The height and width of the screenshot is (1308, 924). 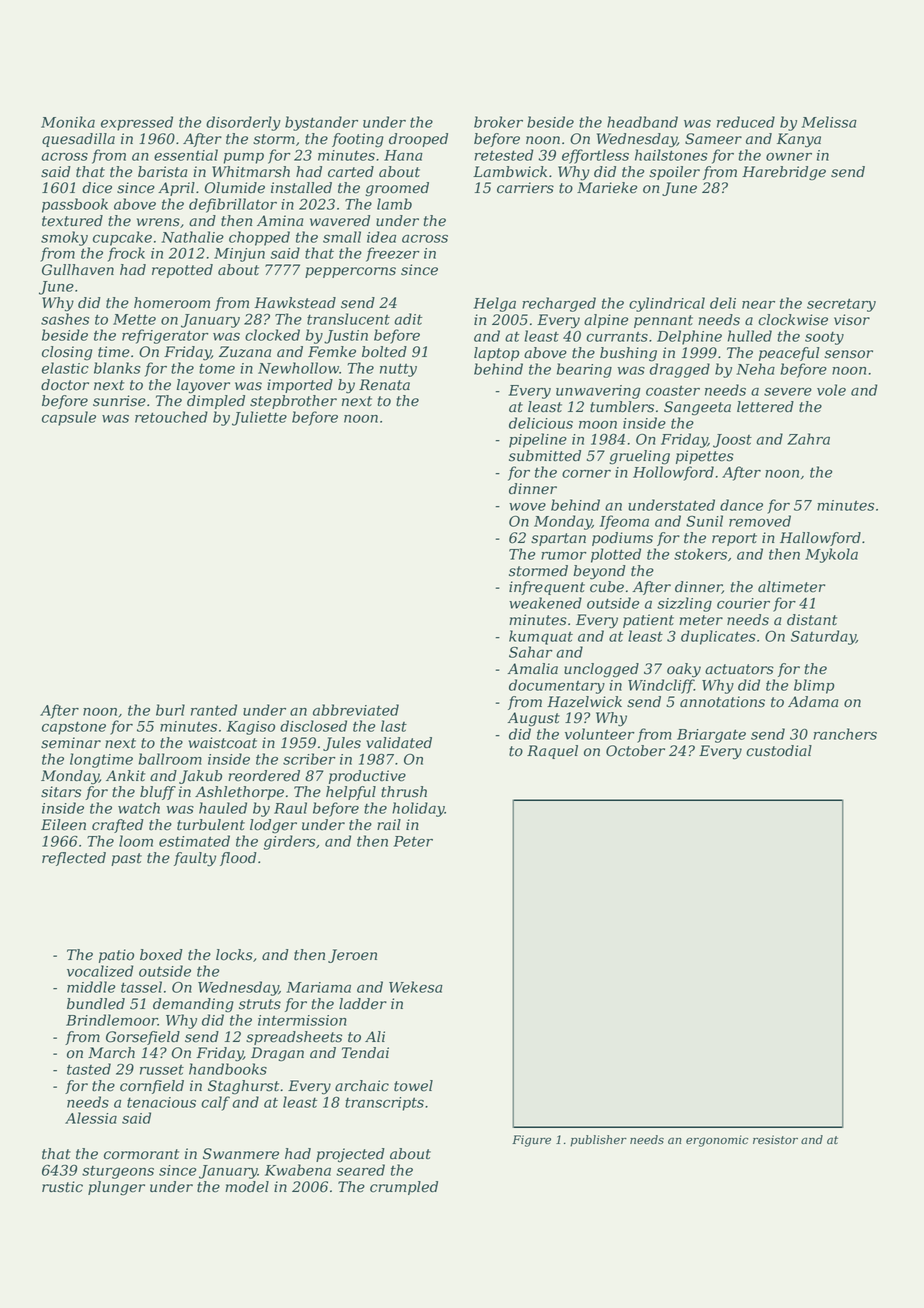 What do you see at coordinates (498, 122) in the screenshot?
I see `broker` at bounding box center [498, 122].
